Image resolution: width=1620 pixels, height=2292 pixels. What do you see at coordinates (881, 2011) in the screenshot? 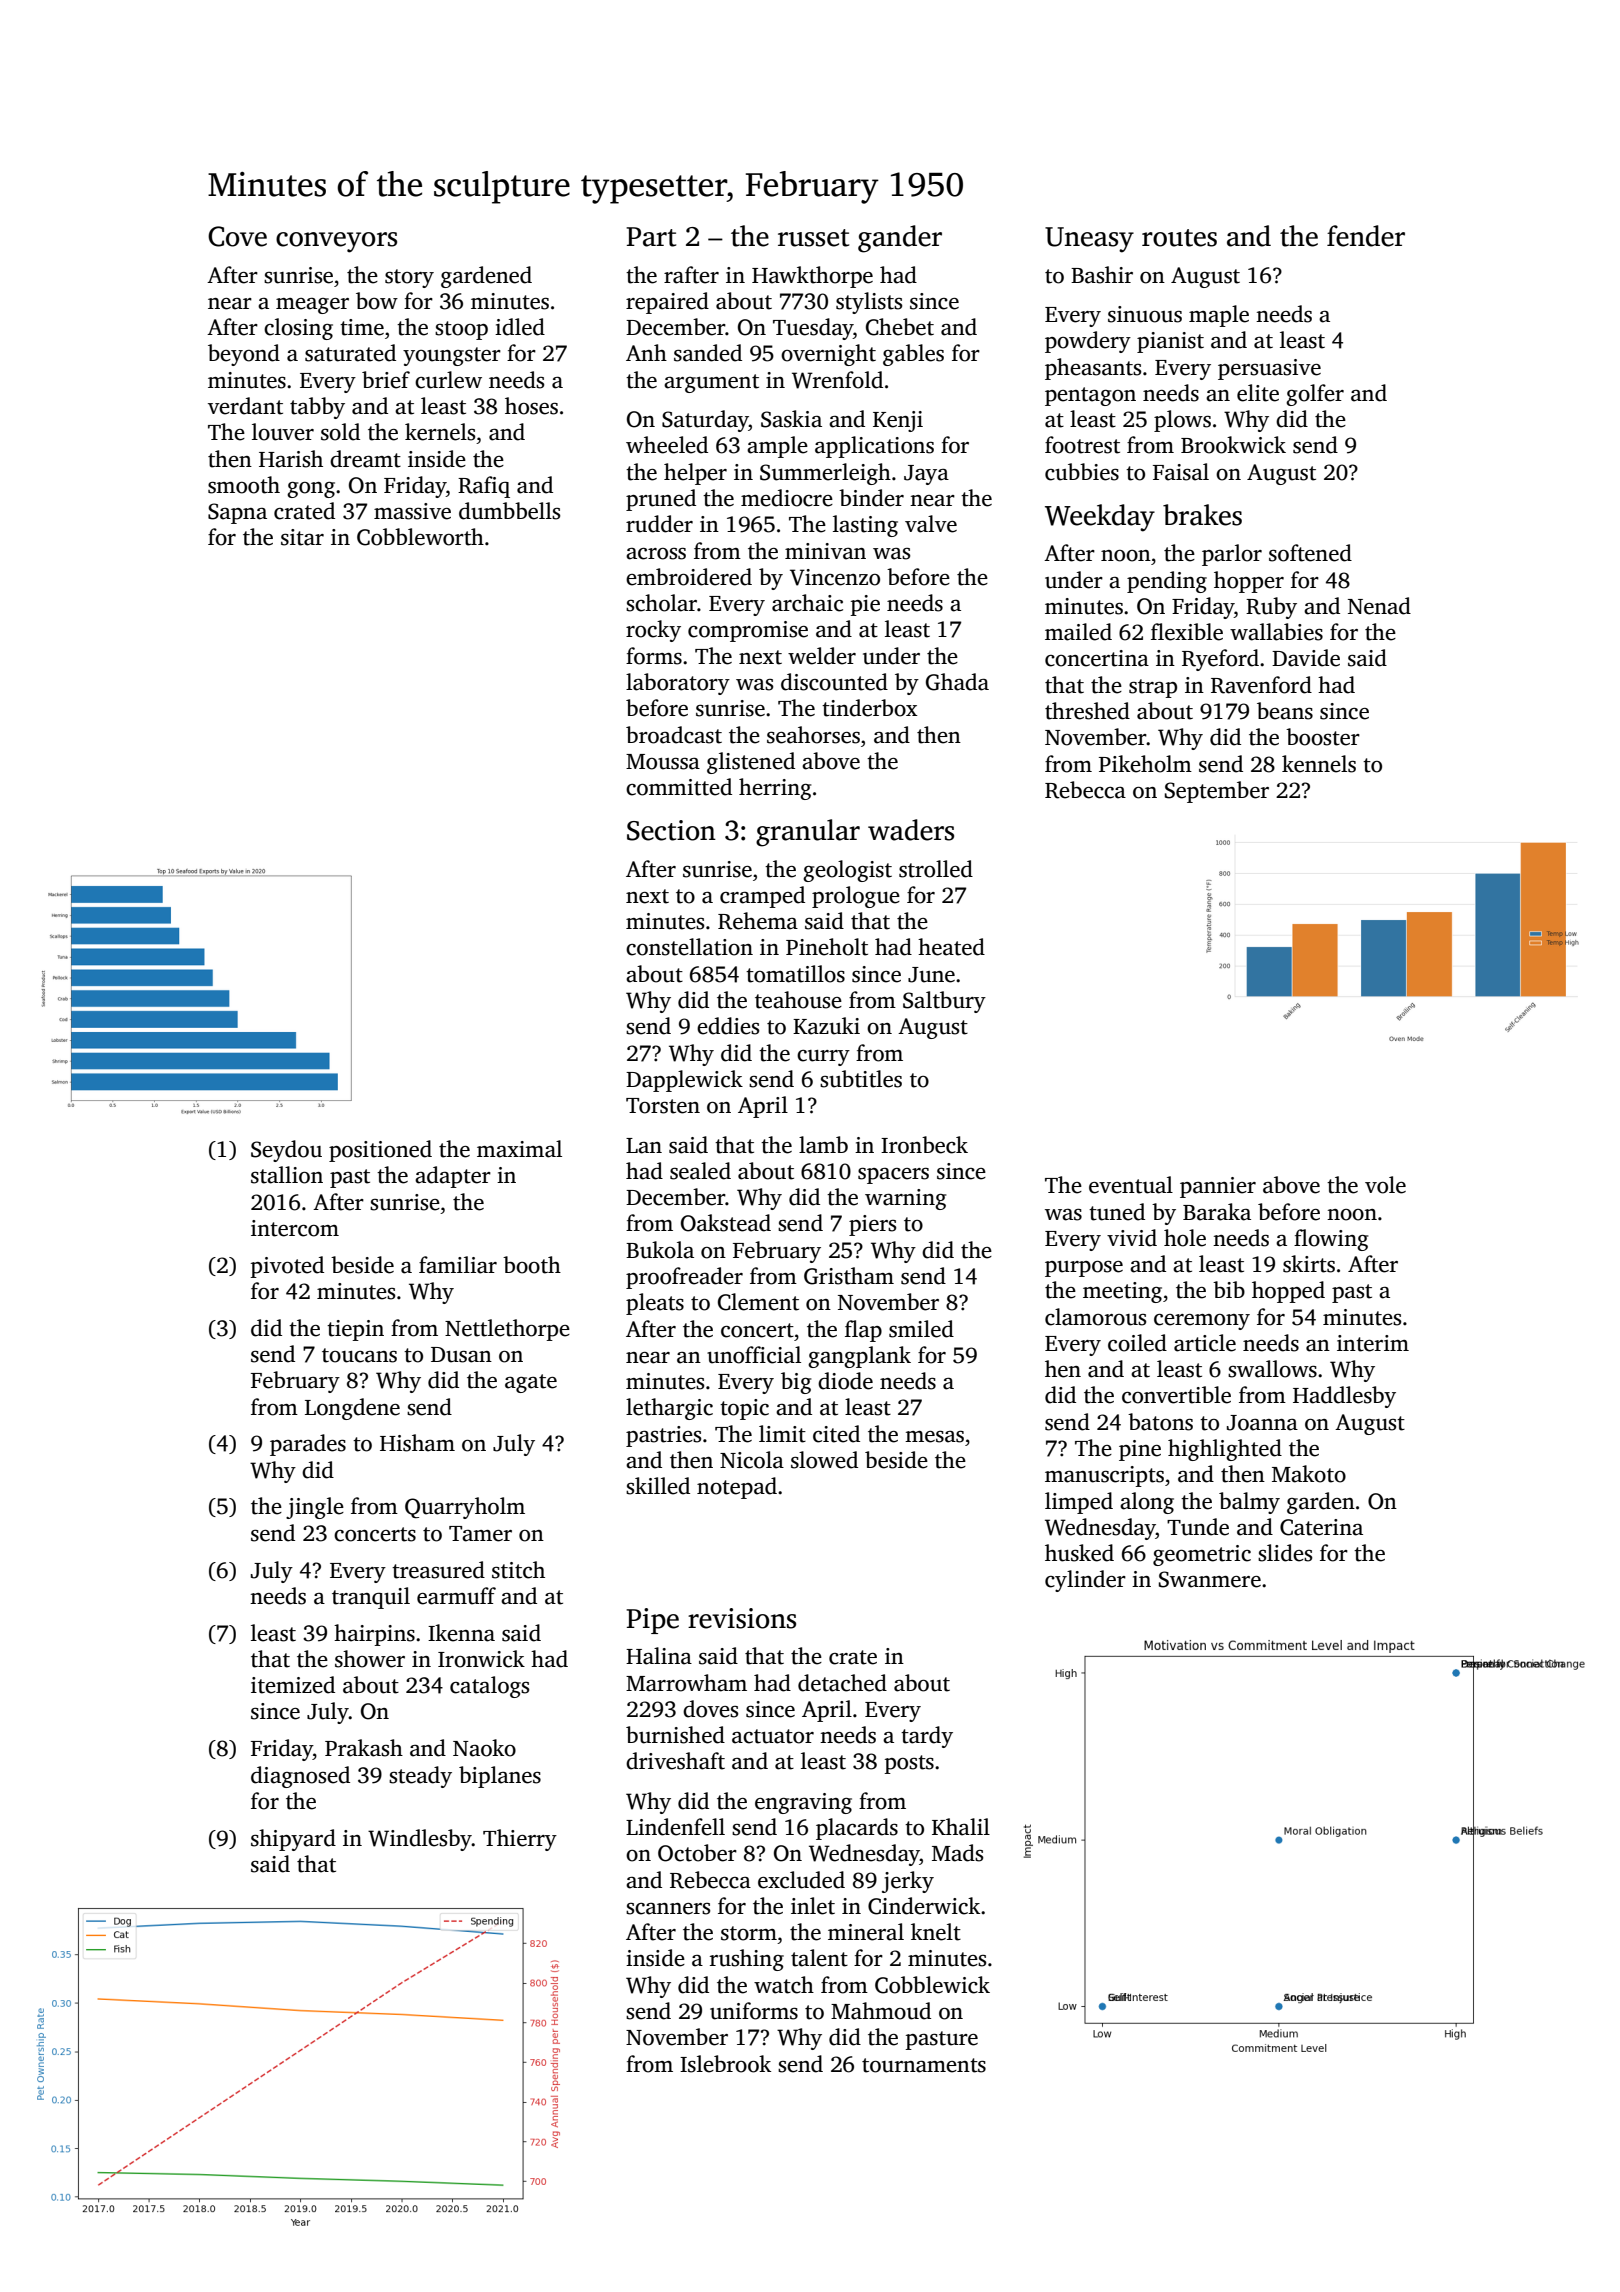
I see `Mahmoud` at bounding box center [881, 2011].
